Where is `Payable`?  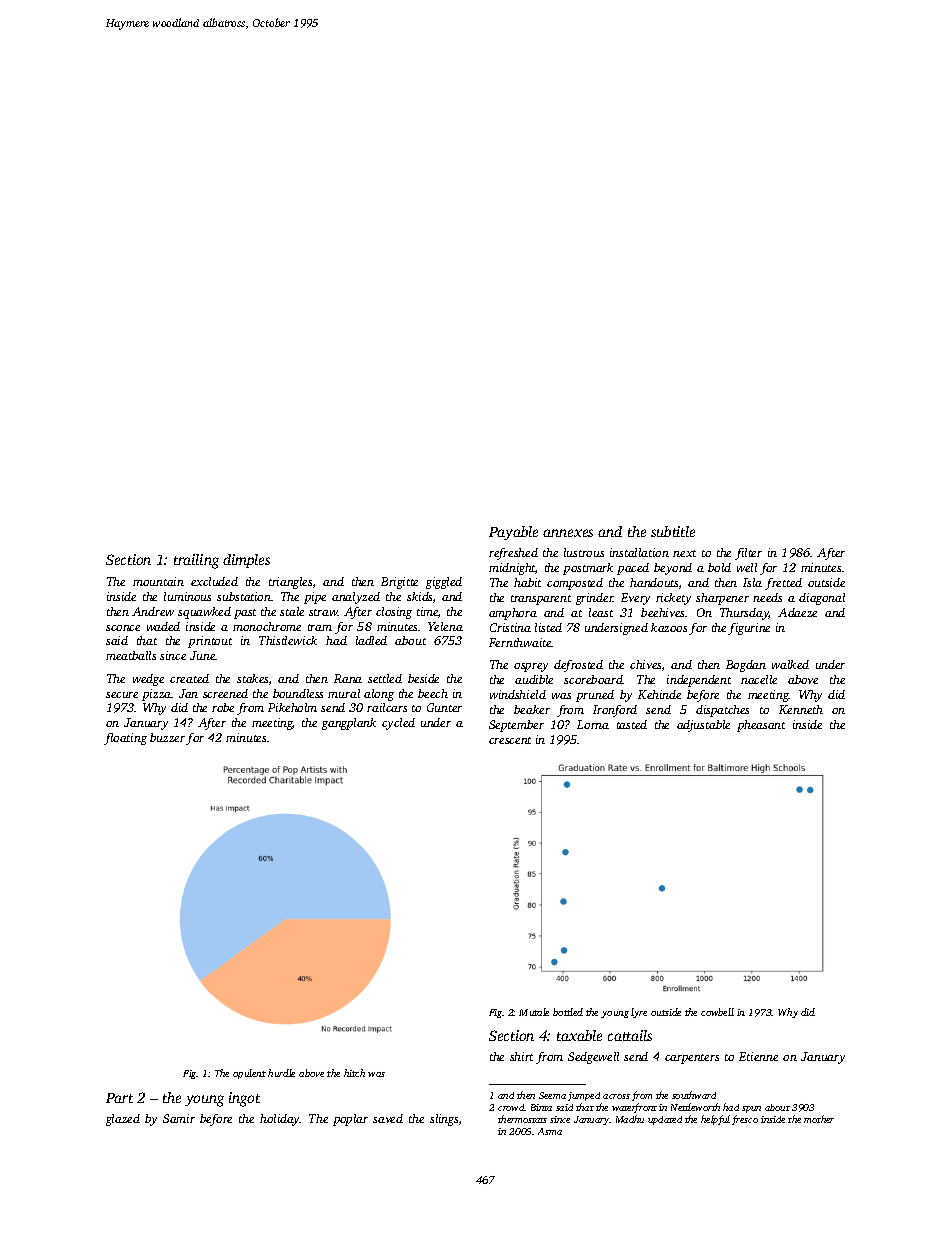 Payable is located at coordinates (513, 533).
